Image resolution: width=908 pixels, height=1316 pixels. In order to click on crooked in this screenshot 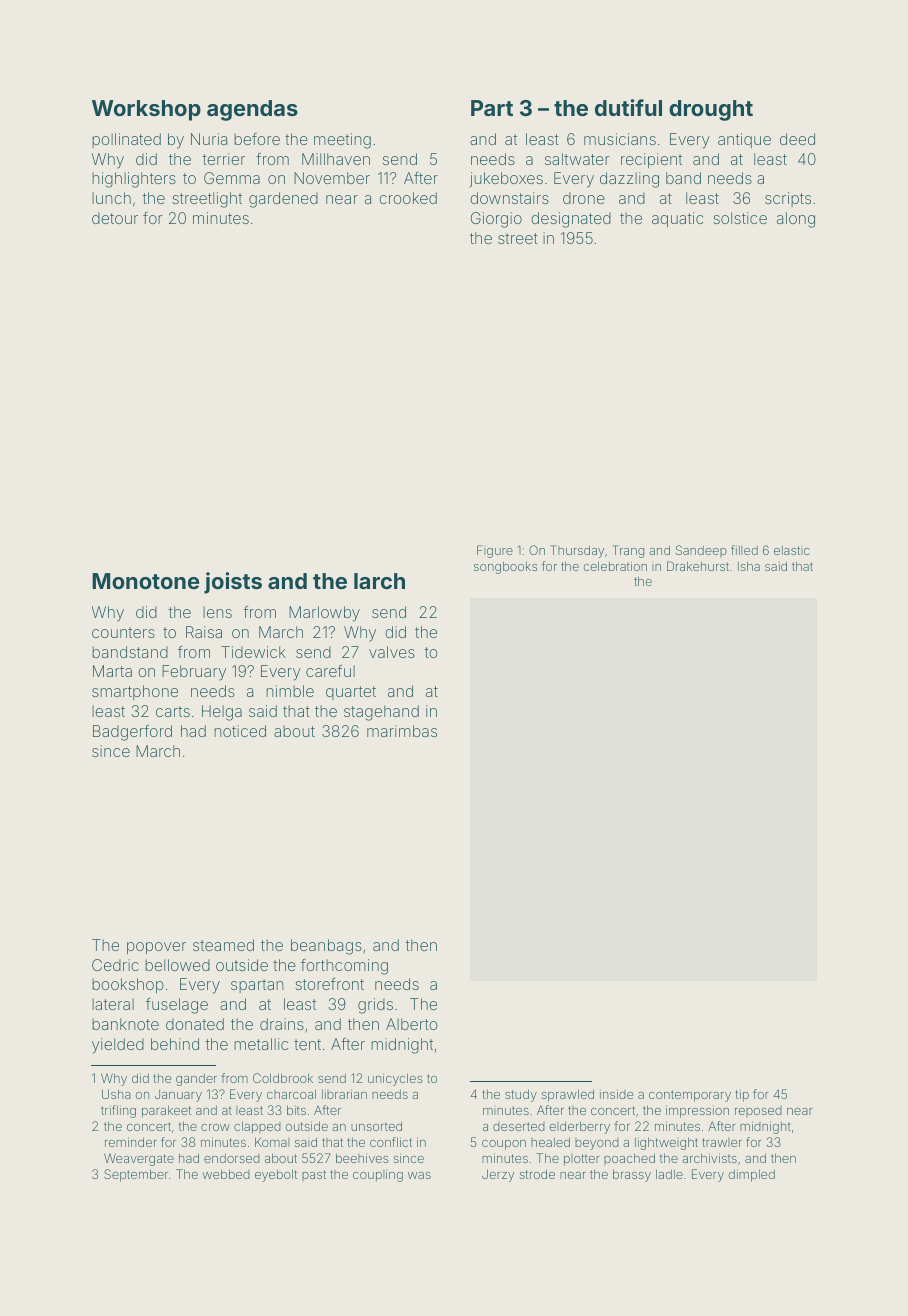, I will do `click(408, 198)`.
